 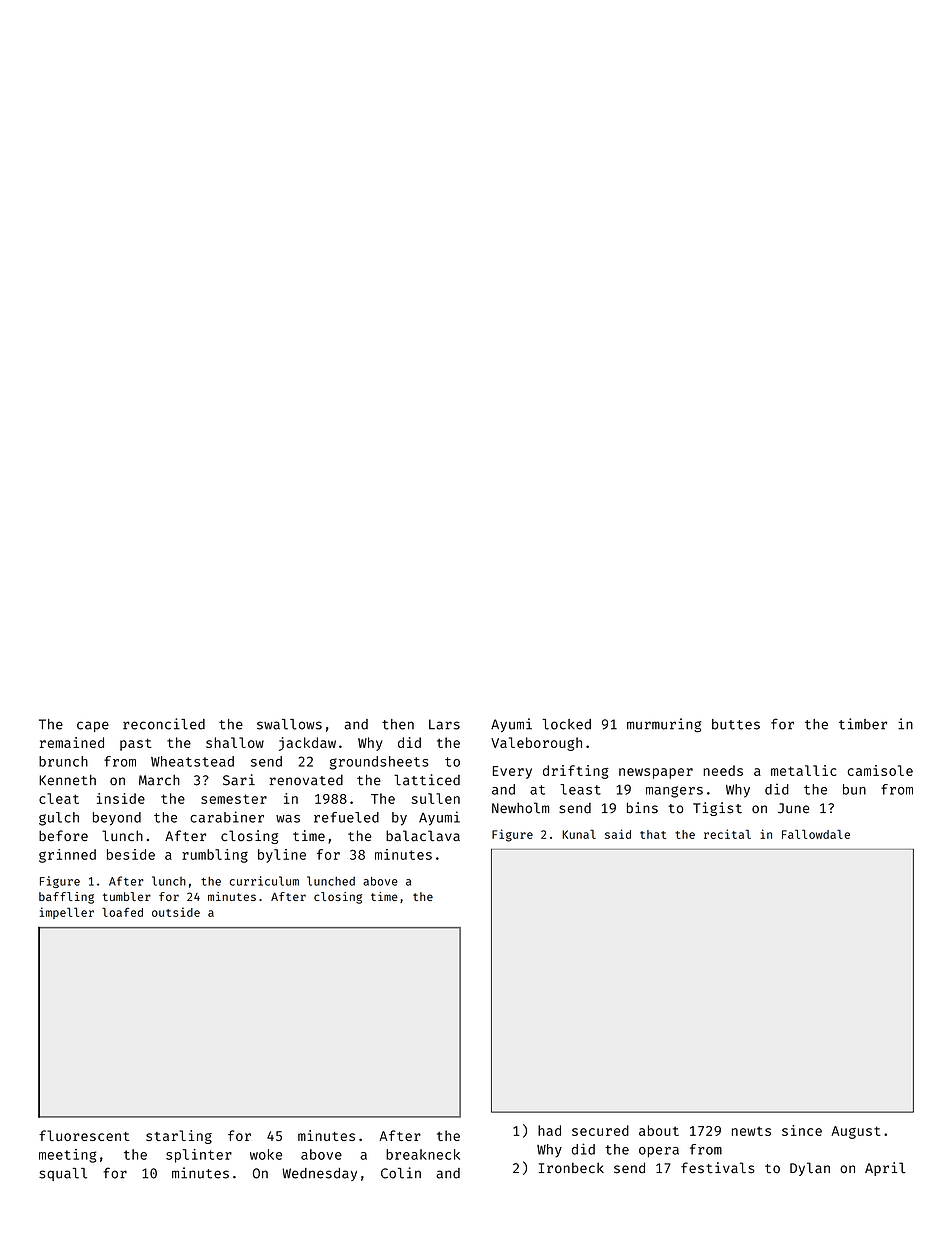 I want to click on brunch, so click(x=63, y=761).
